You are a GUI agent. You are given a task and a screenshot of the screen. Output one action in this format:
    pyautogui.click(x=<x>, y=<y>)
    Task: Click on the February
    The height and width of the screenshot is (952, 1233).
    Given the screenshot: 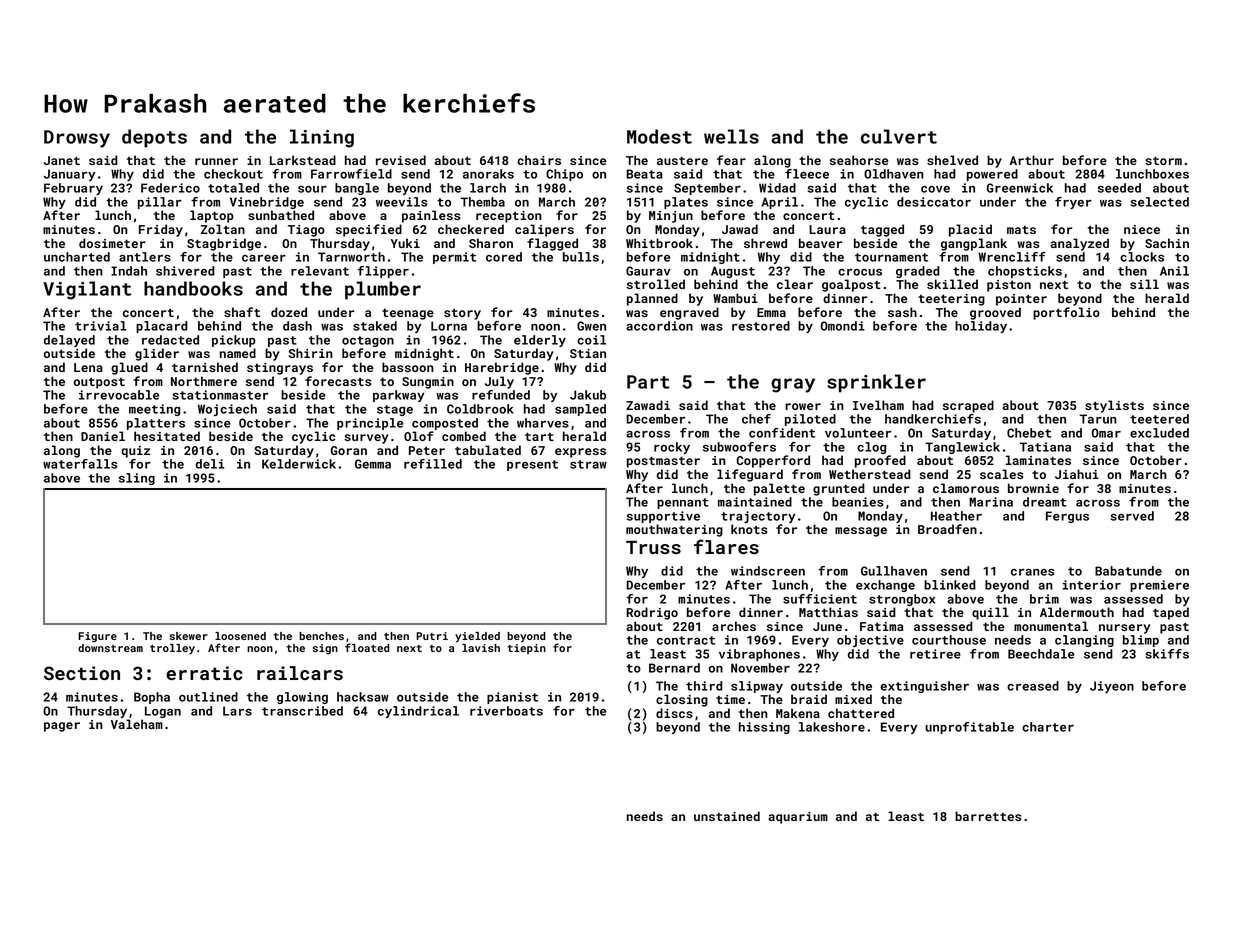 What is the action you would take?
    pyautogui.click(x=73, y=189)
